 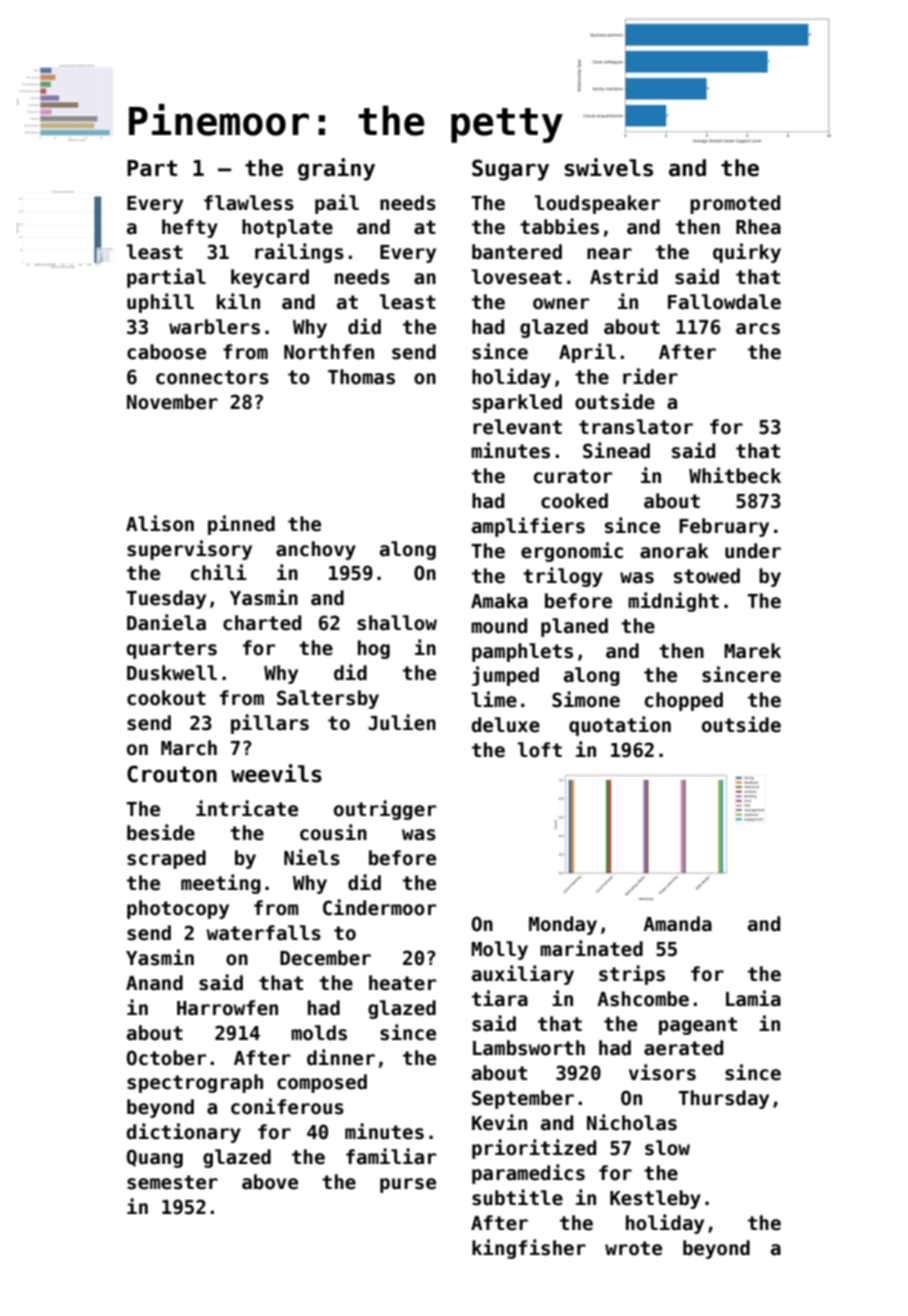 I want to click on Molly, so click(x=499, y=950).
